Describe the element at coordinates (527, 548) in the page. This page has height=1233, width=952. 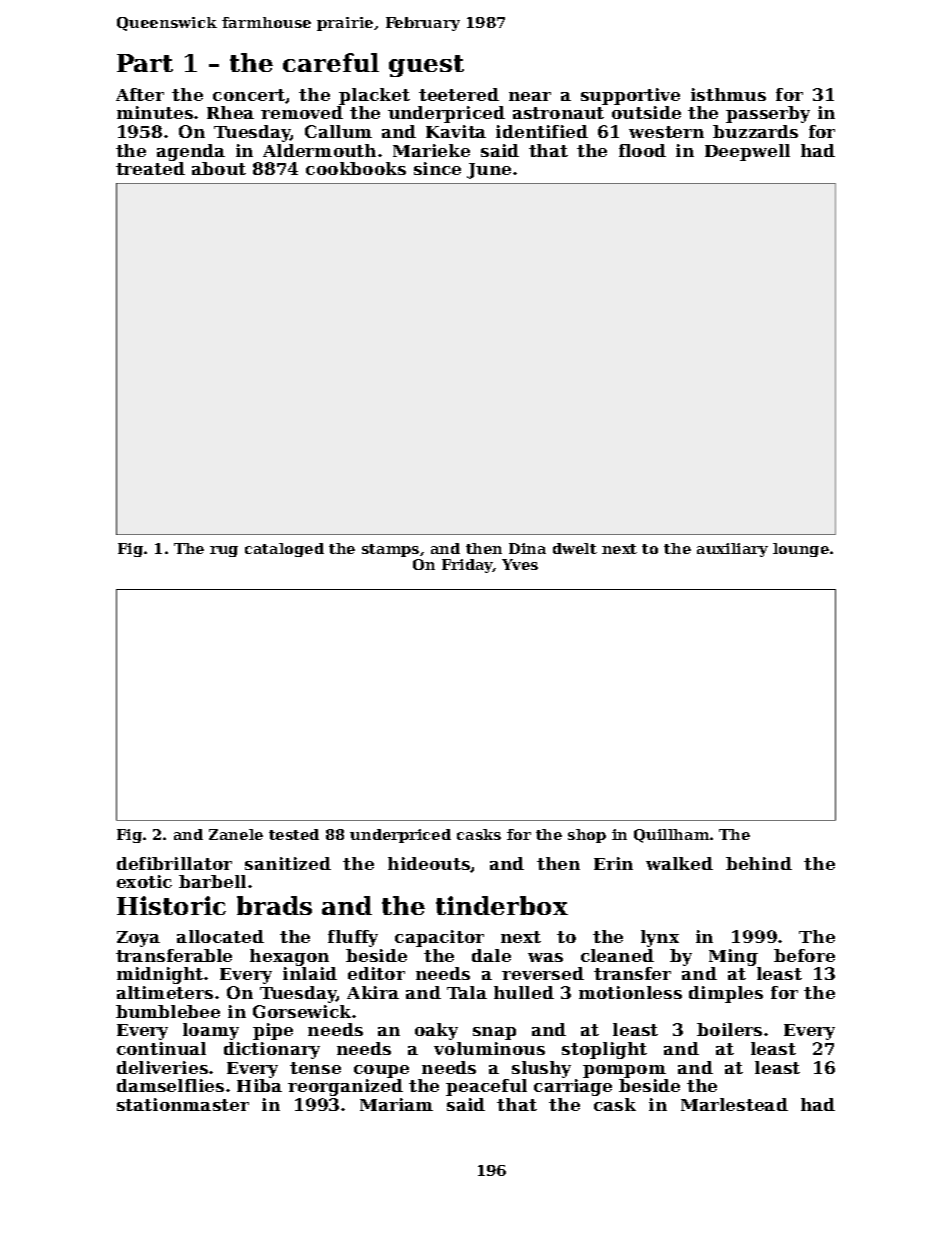
I see `Dina` at that location.
